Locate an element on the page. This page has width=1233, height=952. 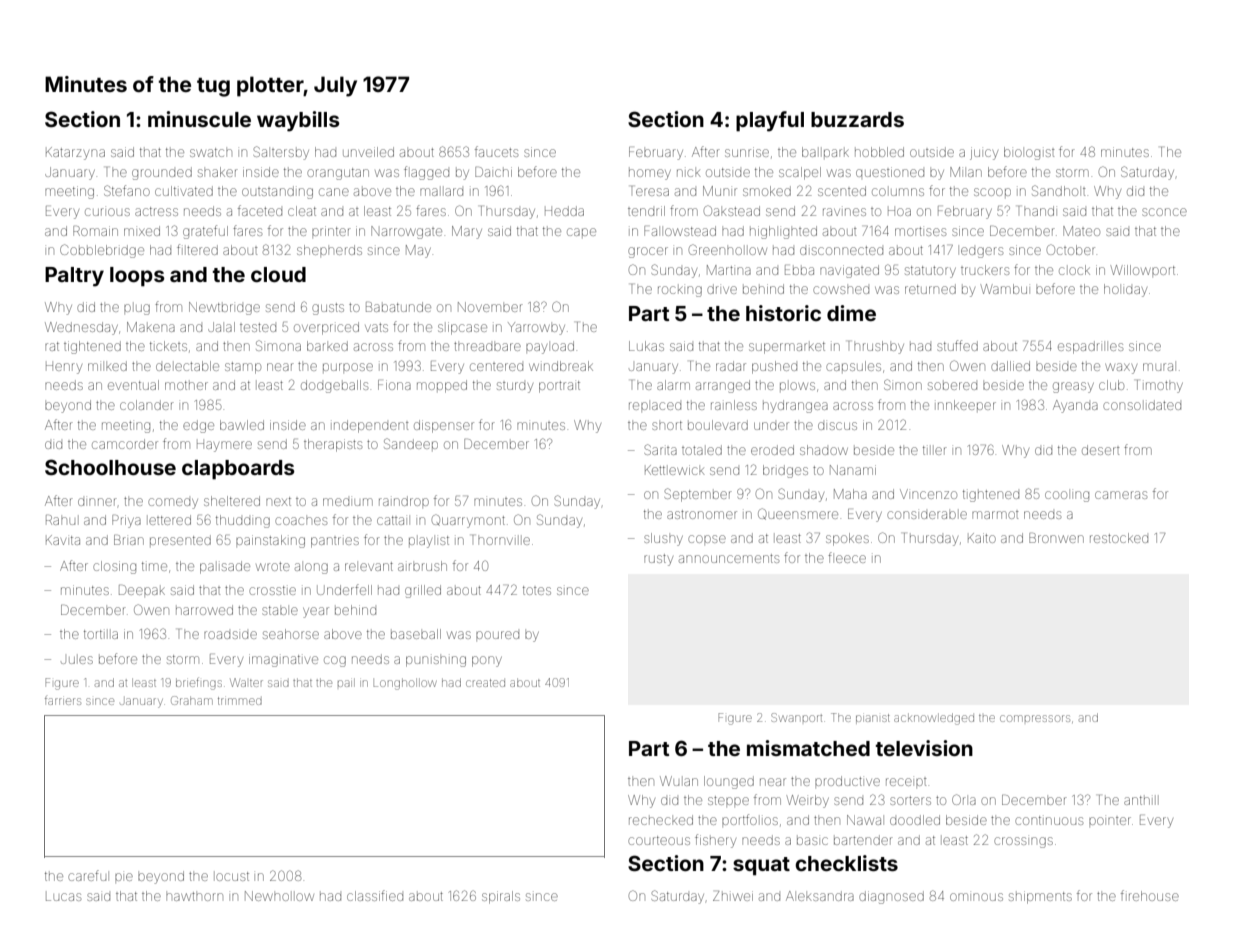
restocked is located at coordinates (1119, 538).
